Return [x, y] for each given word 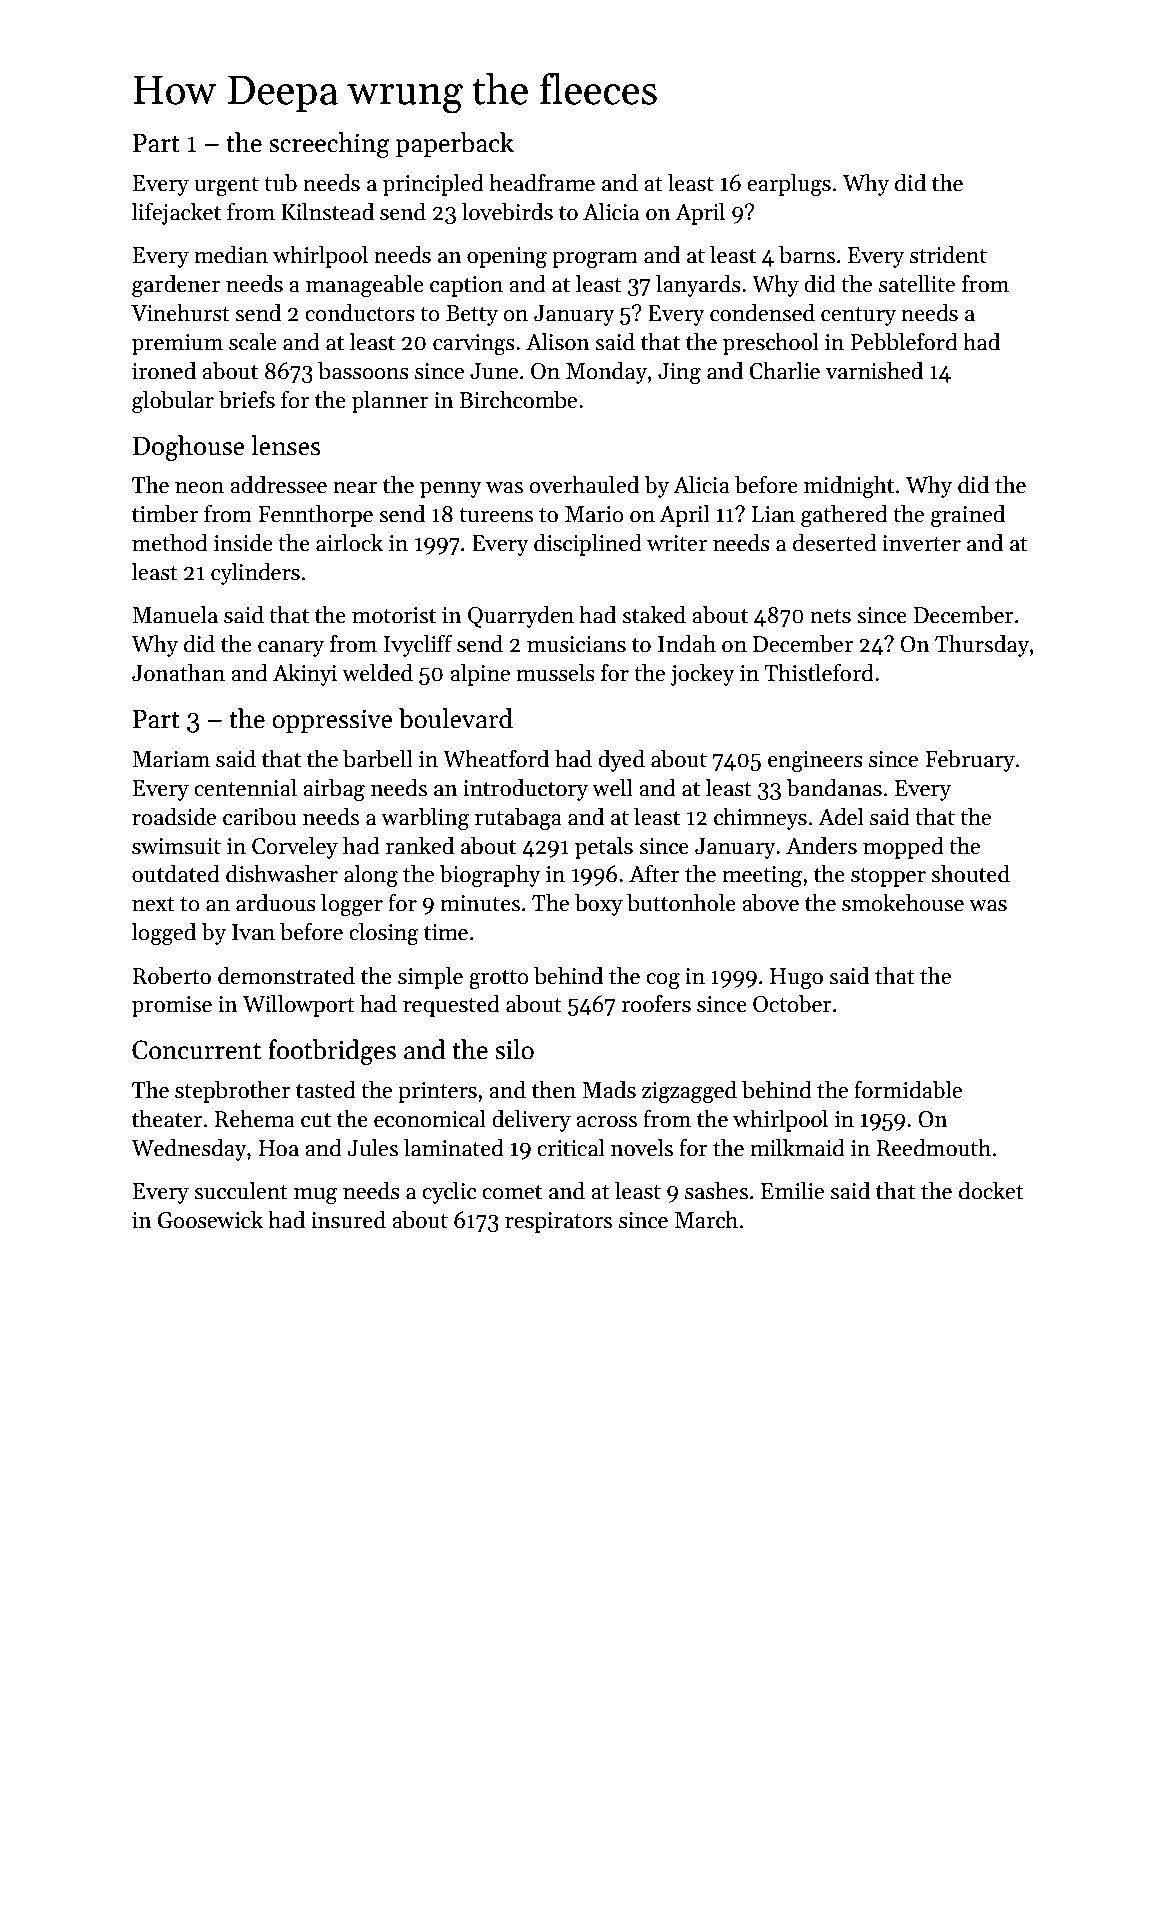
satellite [917, 284]
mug [315, 1196]
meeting [762, 877]
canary [291, 649]
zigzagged [689, 1092]
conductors [360, 313]
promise [172, 1006]
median [231, 255]
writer [677, 543]
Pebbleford [904, 342]
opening [507, 257]
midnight [849, 487]
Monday [606, 373]
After [654, 874]
